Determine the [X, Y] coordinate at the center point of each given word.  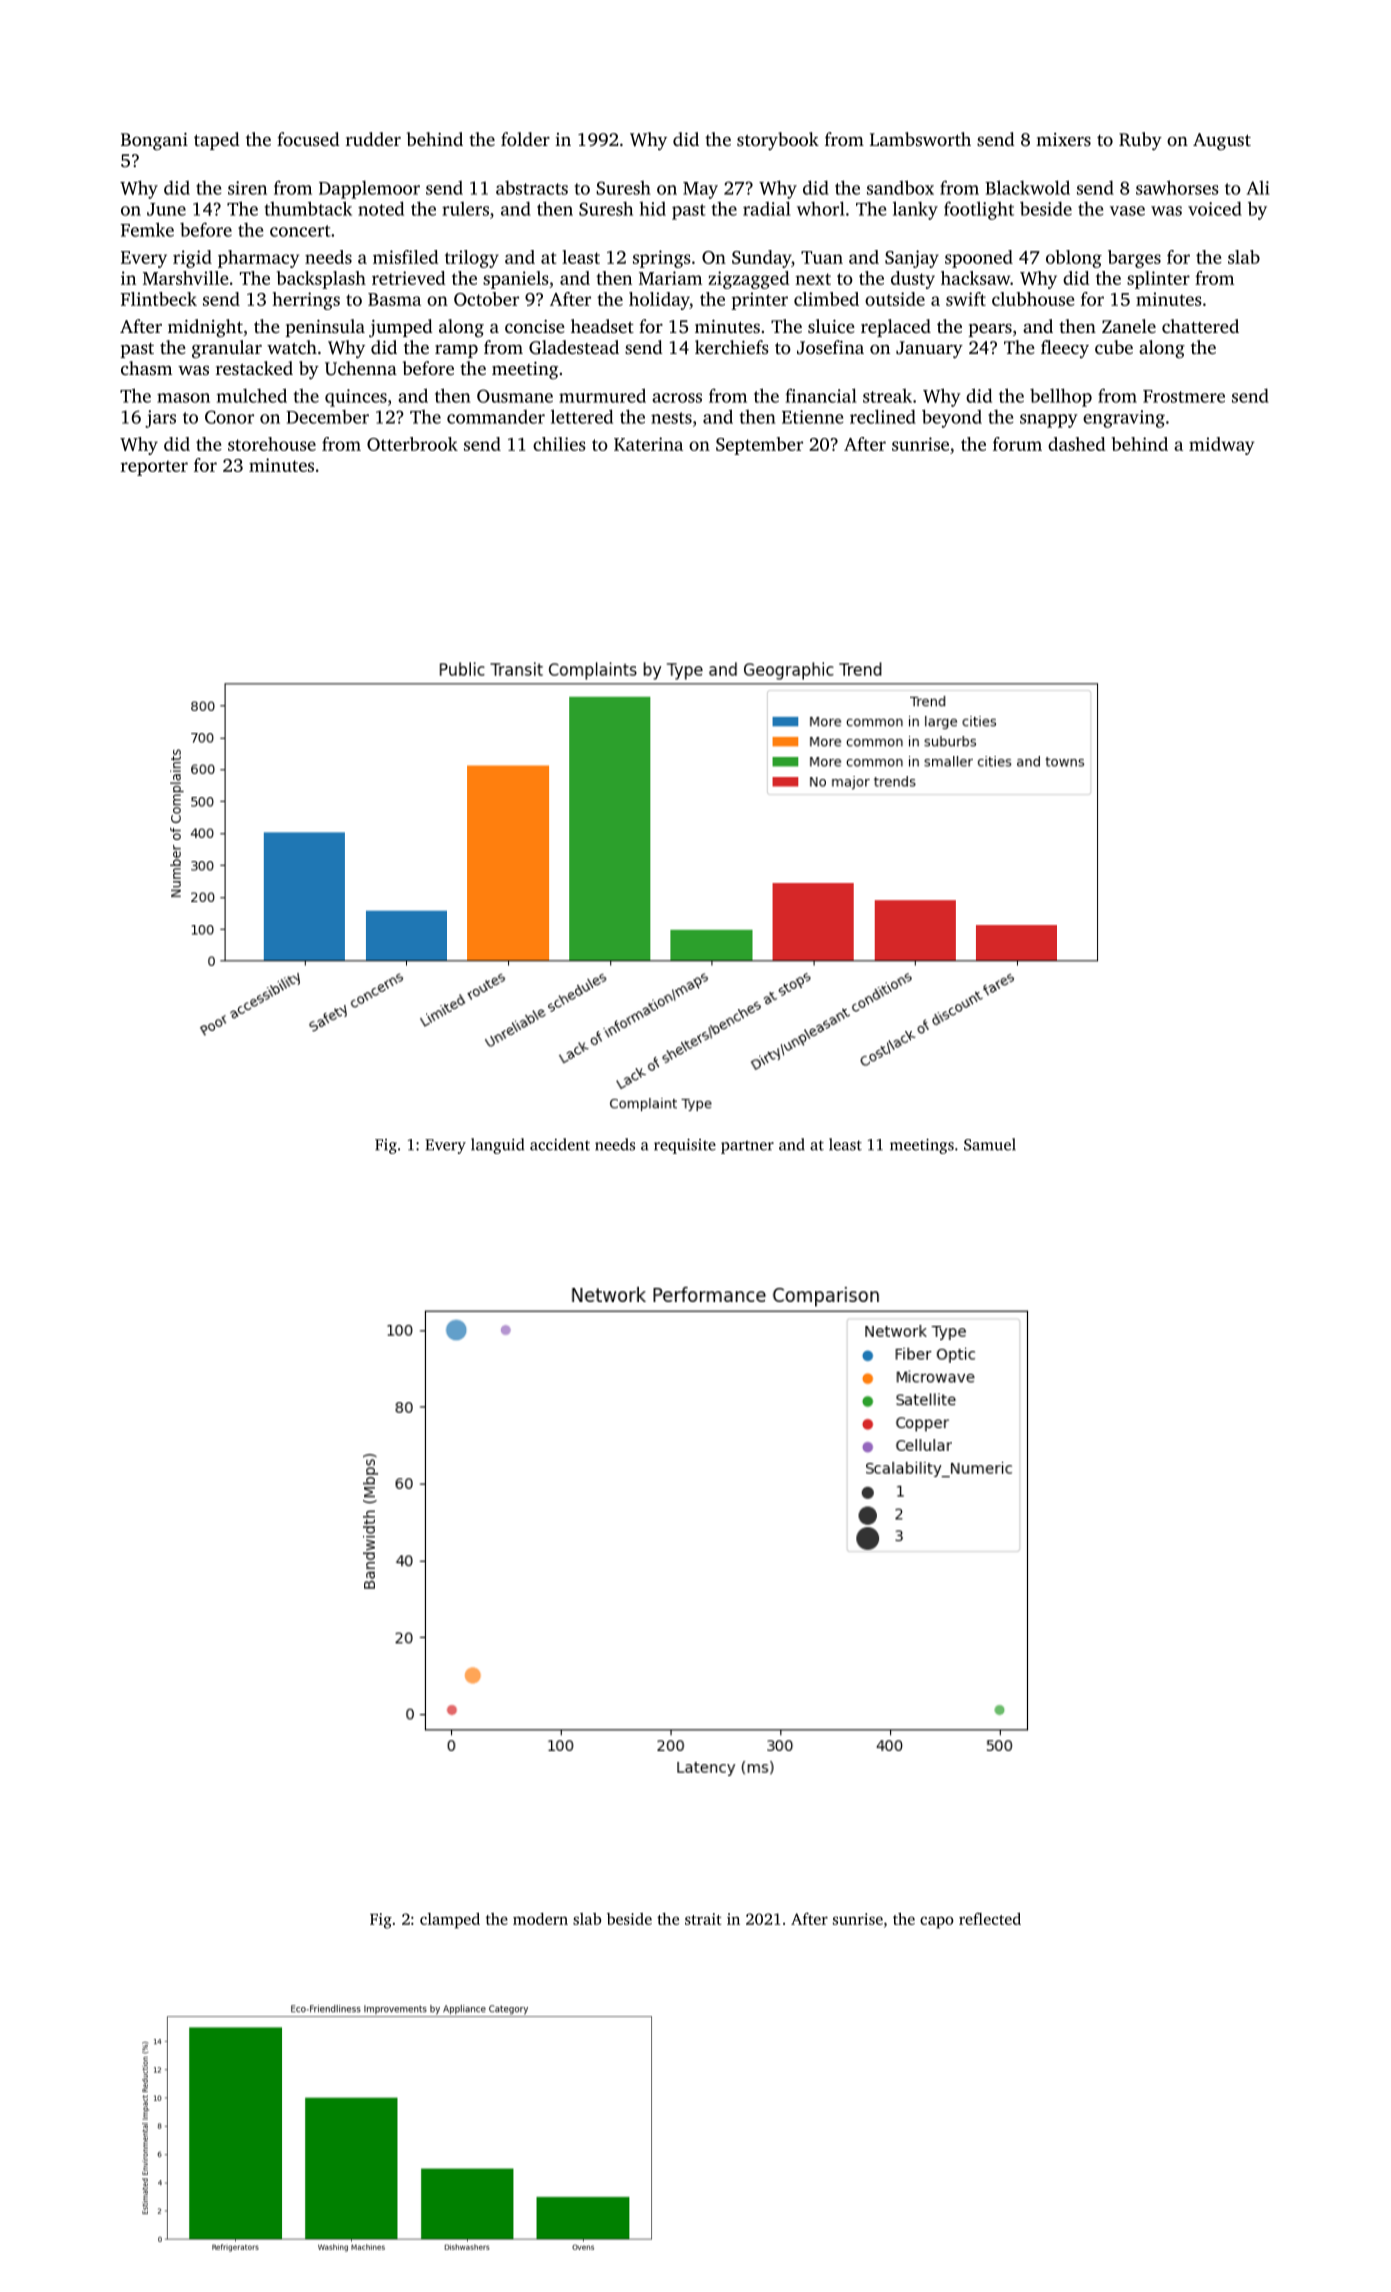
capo [937, 1922]
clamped [450, 1920]
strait [703, 1919]
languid [497, 1146]
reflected [990, 1918]
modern [540, 1919]
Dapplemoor [369, 189]
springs [661, 259]
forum [1017, 444]
